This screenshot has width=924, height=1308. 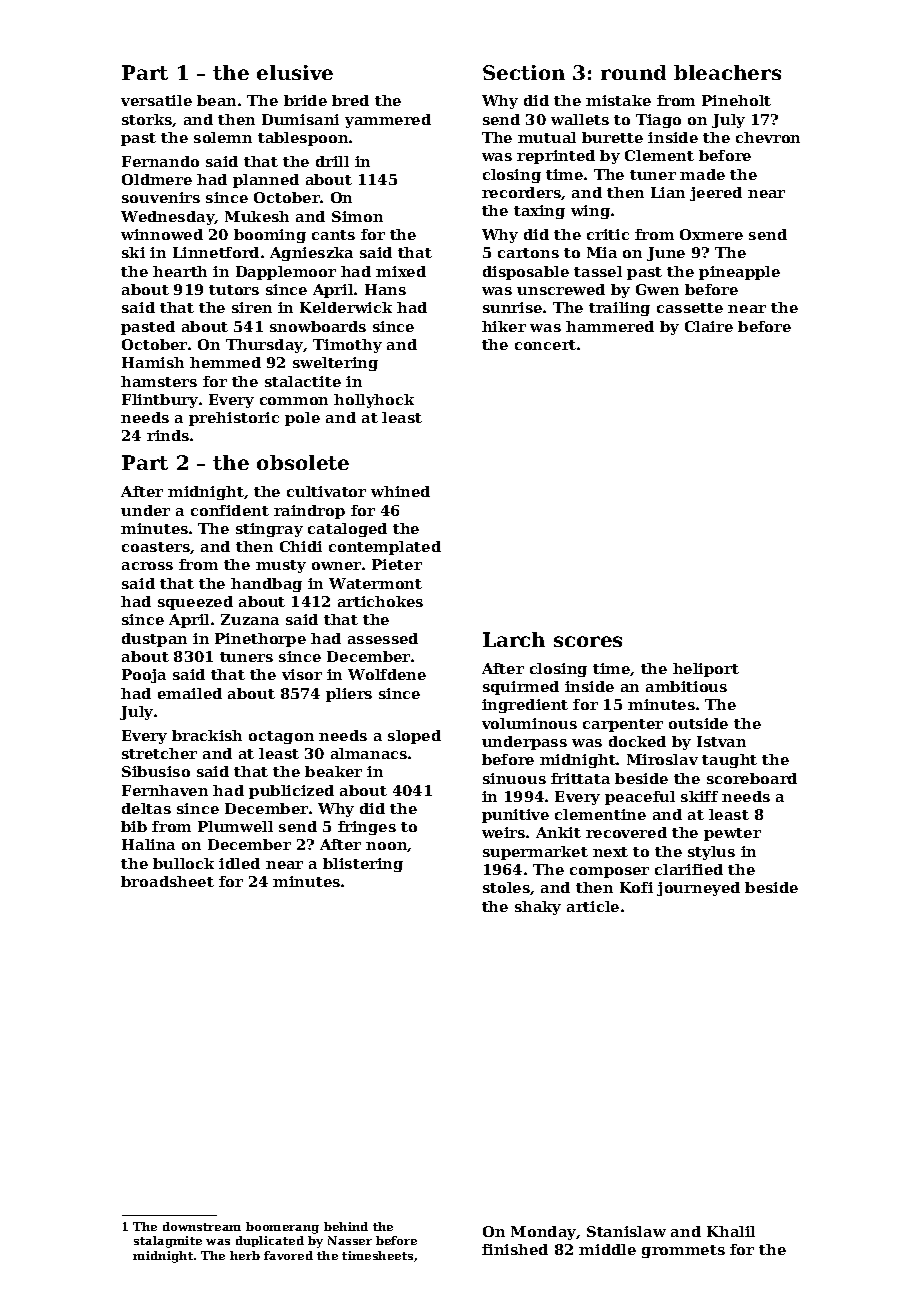 What do you see at coordinates (709, 326) in the screenshot?
I see `Claire` at bounding box center [709, 326].
